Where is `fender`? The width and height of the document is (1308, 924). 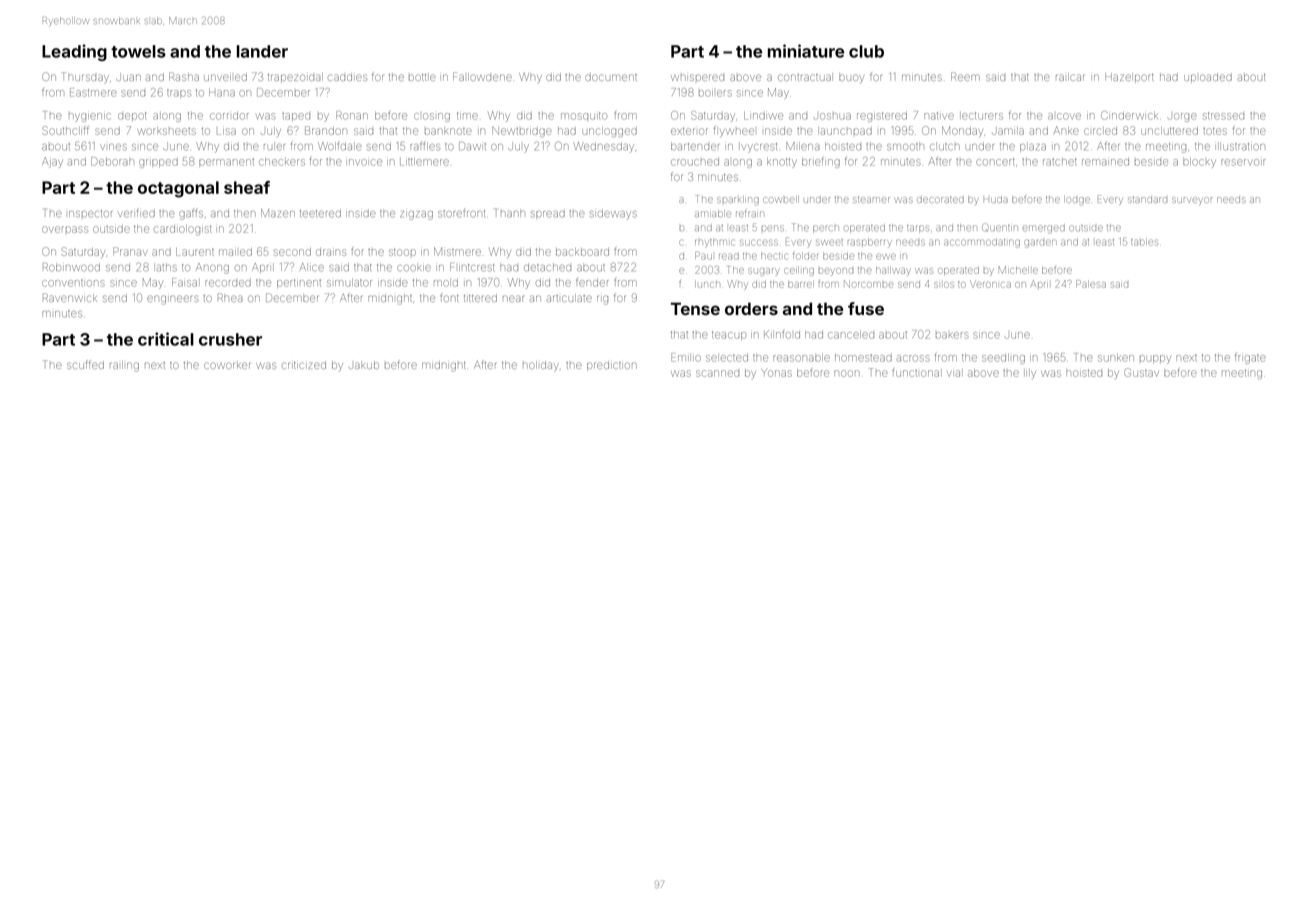 fender is located at coordinates (592, 283).
